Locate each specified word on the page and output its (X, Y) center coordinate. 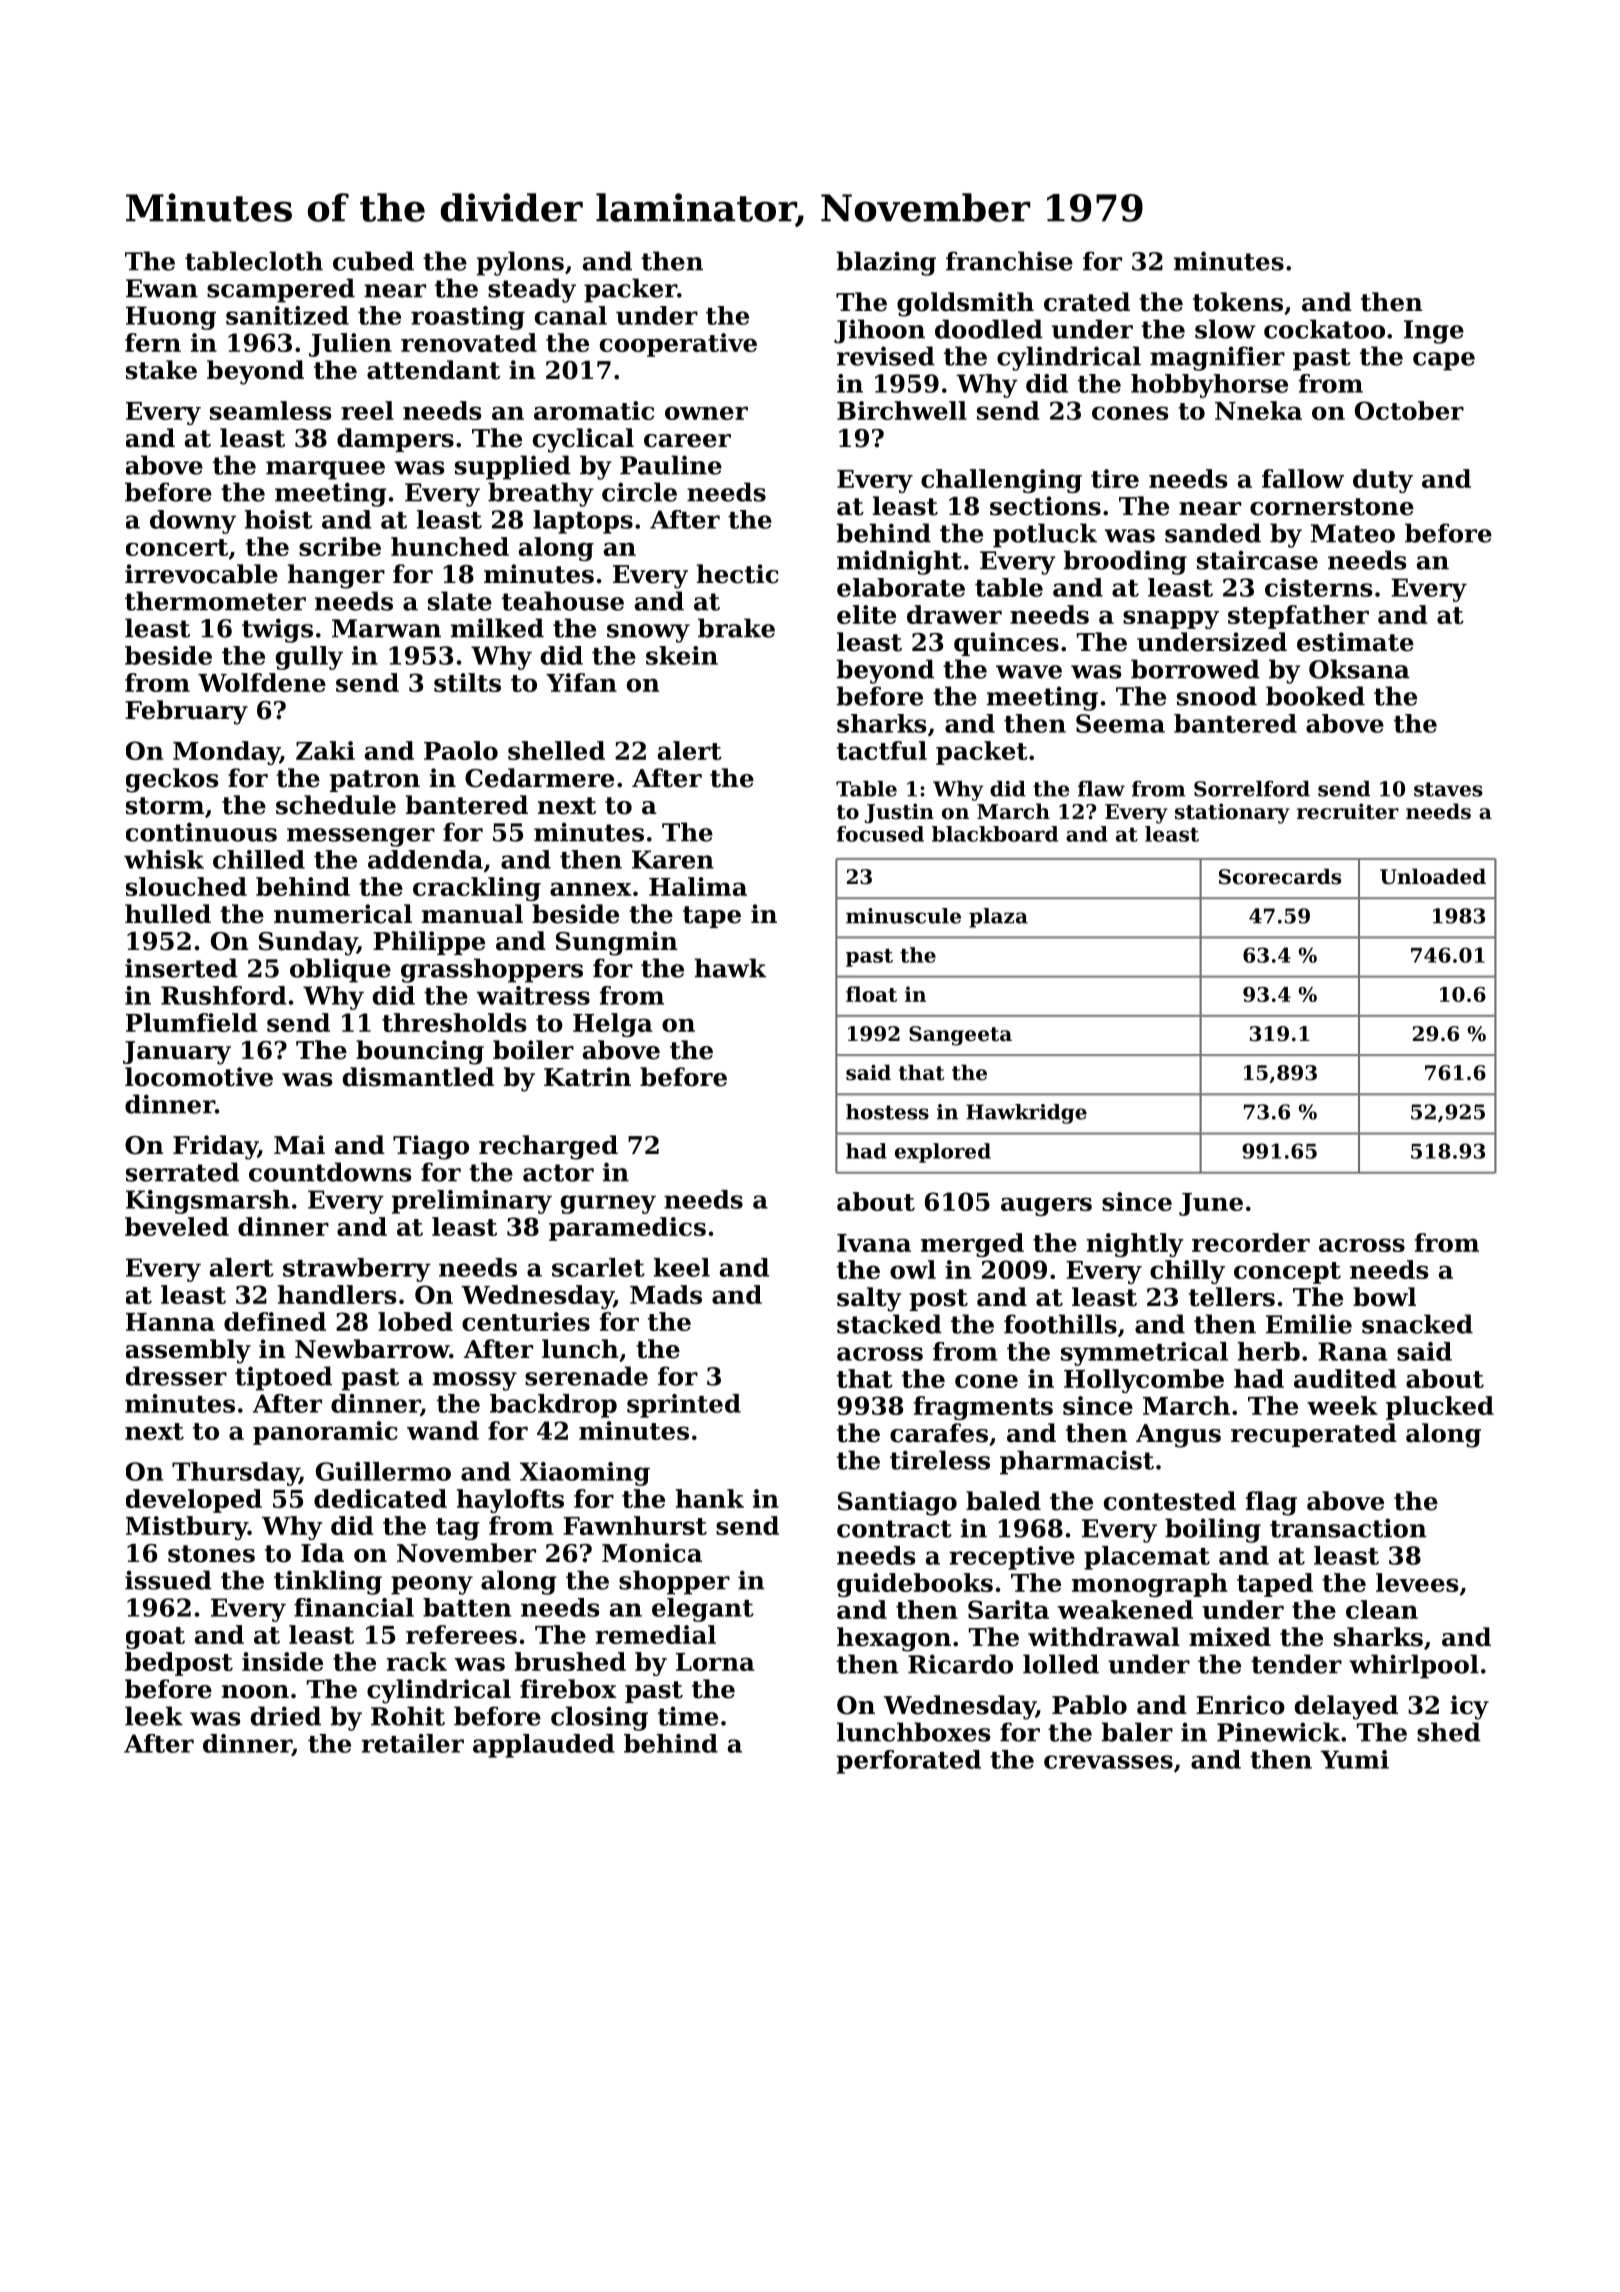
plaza (998, 918)
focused (880, 834)
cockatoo (1324, 329)
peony (432, 1585)
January (177, 1053)
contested (1170, 1501)
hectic (738, 574)
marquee (325, 470)
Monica (652, 1553)
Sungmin (617, 943)
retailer (412, 1743)
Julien (350, 345)
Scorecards (1280, 876)
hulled (168, 914)
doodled (989, 329)
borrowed (1195, 669)
